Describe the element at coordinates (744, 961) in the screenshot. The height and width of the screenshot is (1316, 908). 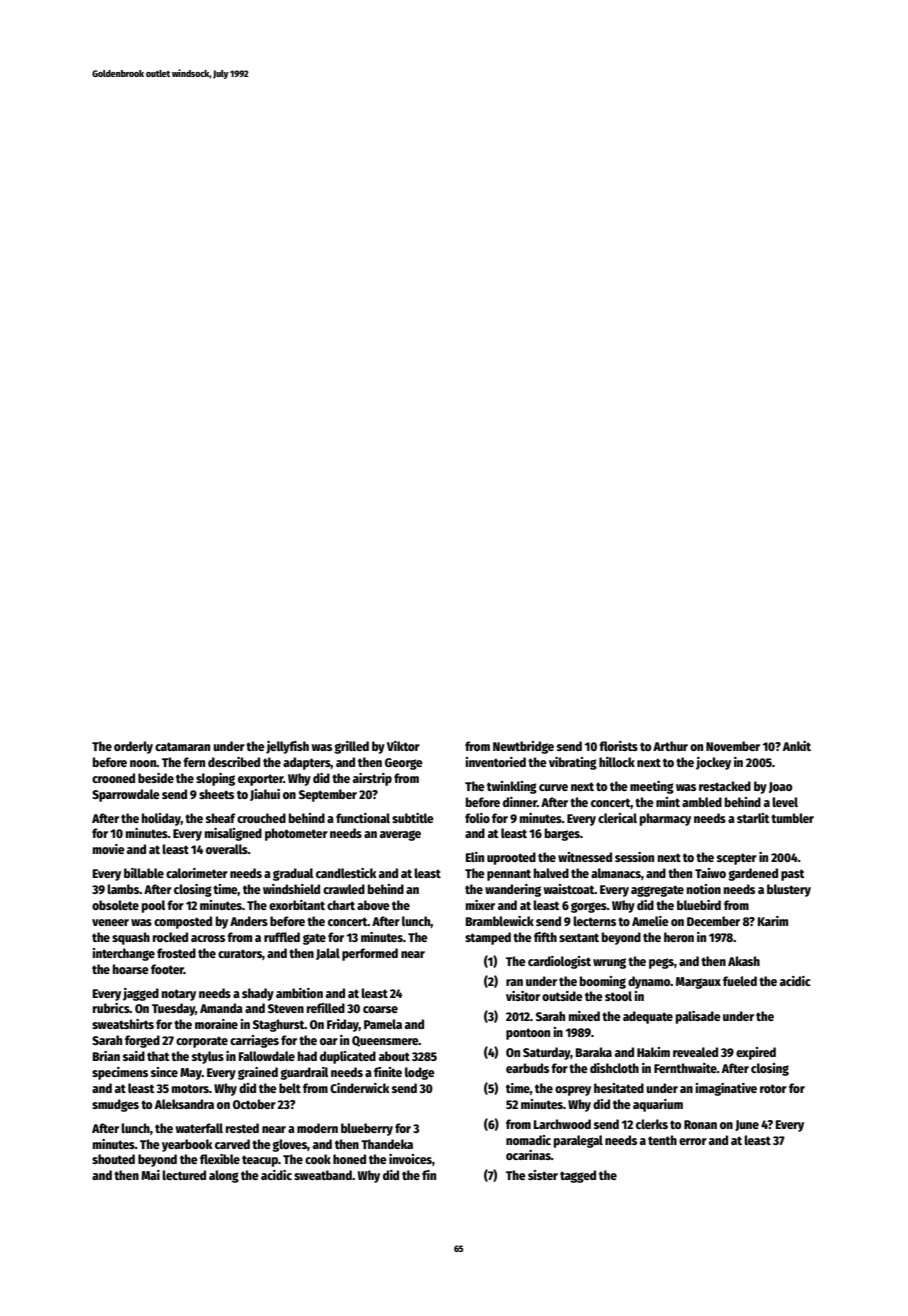
I see `Akash` at that location.
